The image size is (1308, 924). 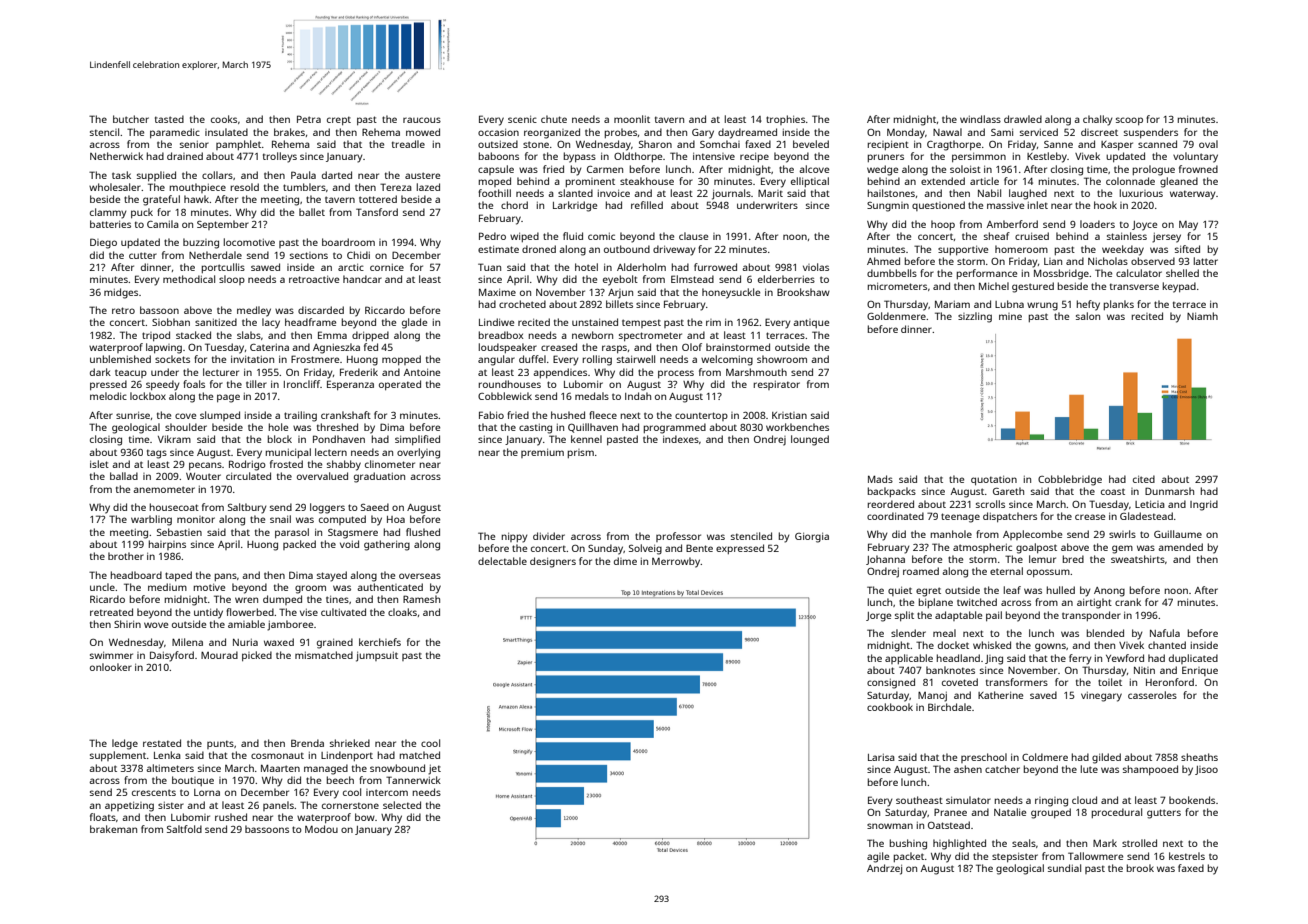 I want to click on salon, so click(x=1088, y=316).
